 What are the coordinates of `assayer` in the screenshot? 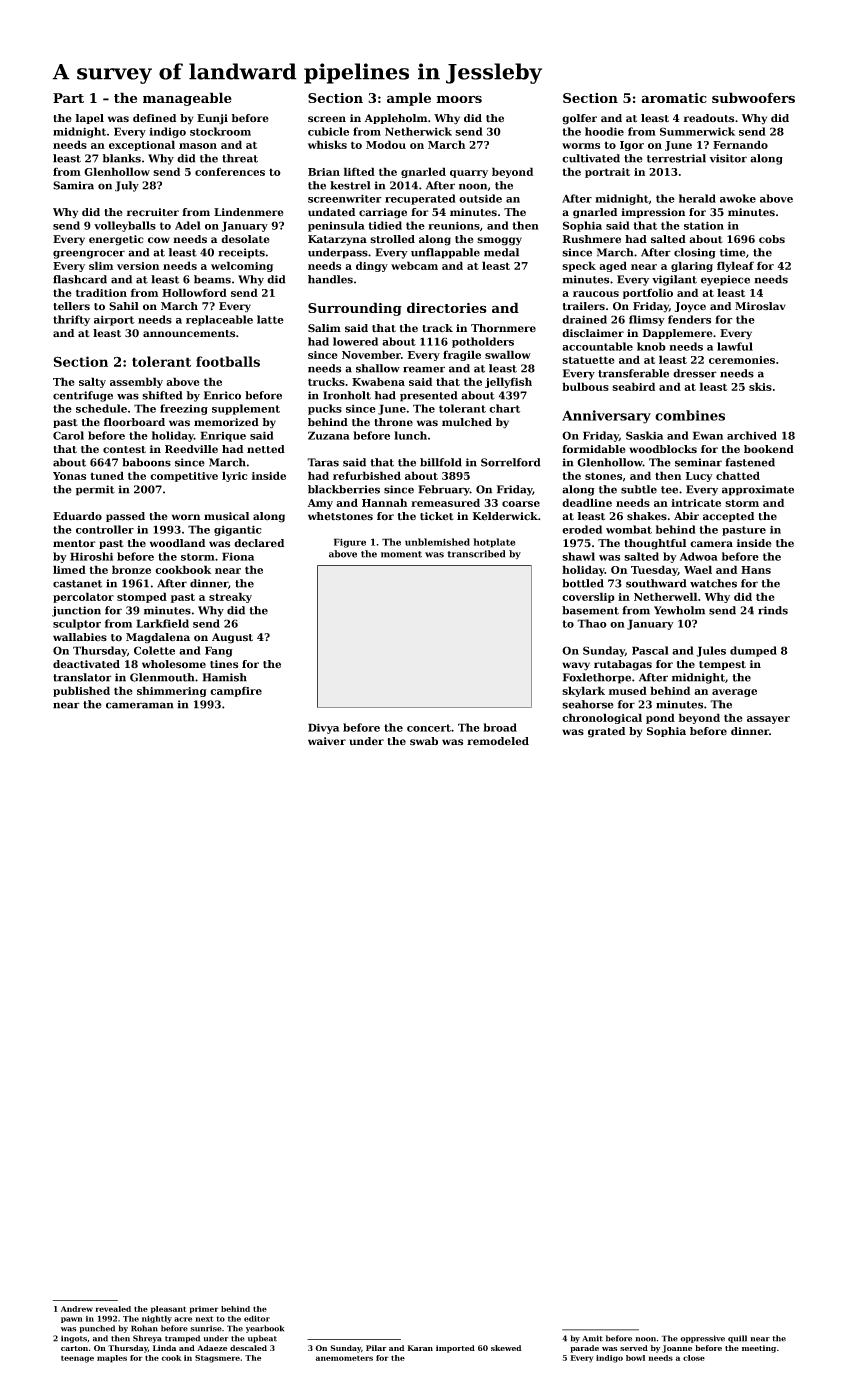 It's located at (768, 720).
